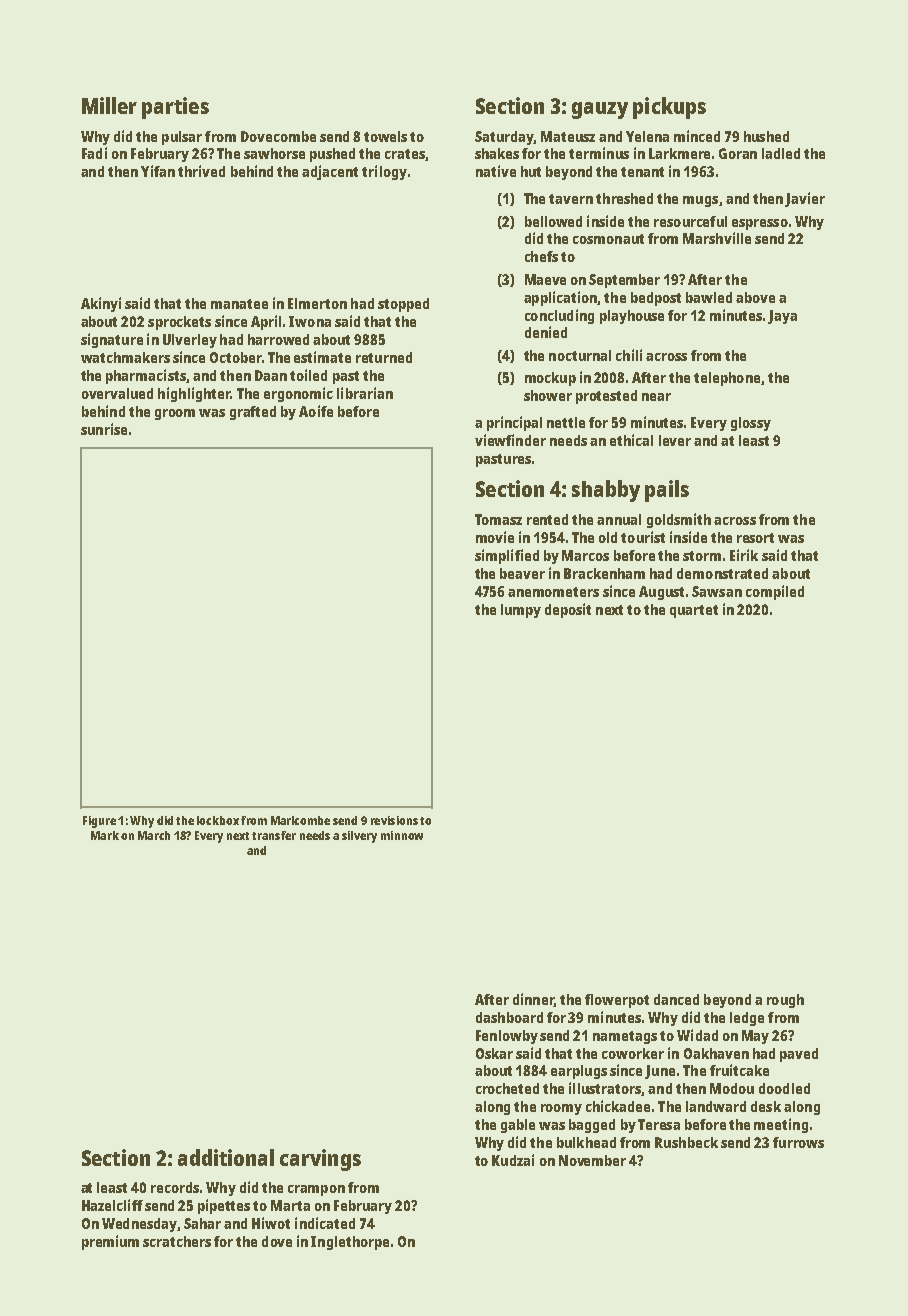  What do you see at coordinates (521, 611) in the screenshot?
I see `lumpy` at bounding box center [521, 611].
